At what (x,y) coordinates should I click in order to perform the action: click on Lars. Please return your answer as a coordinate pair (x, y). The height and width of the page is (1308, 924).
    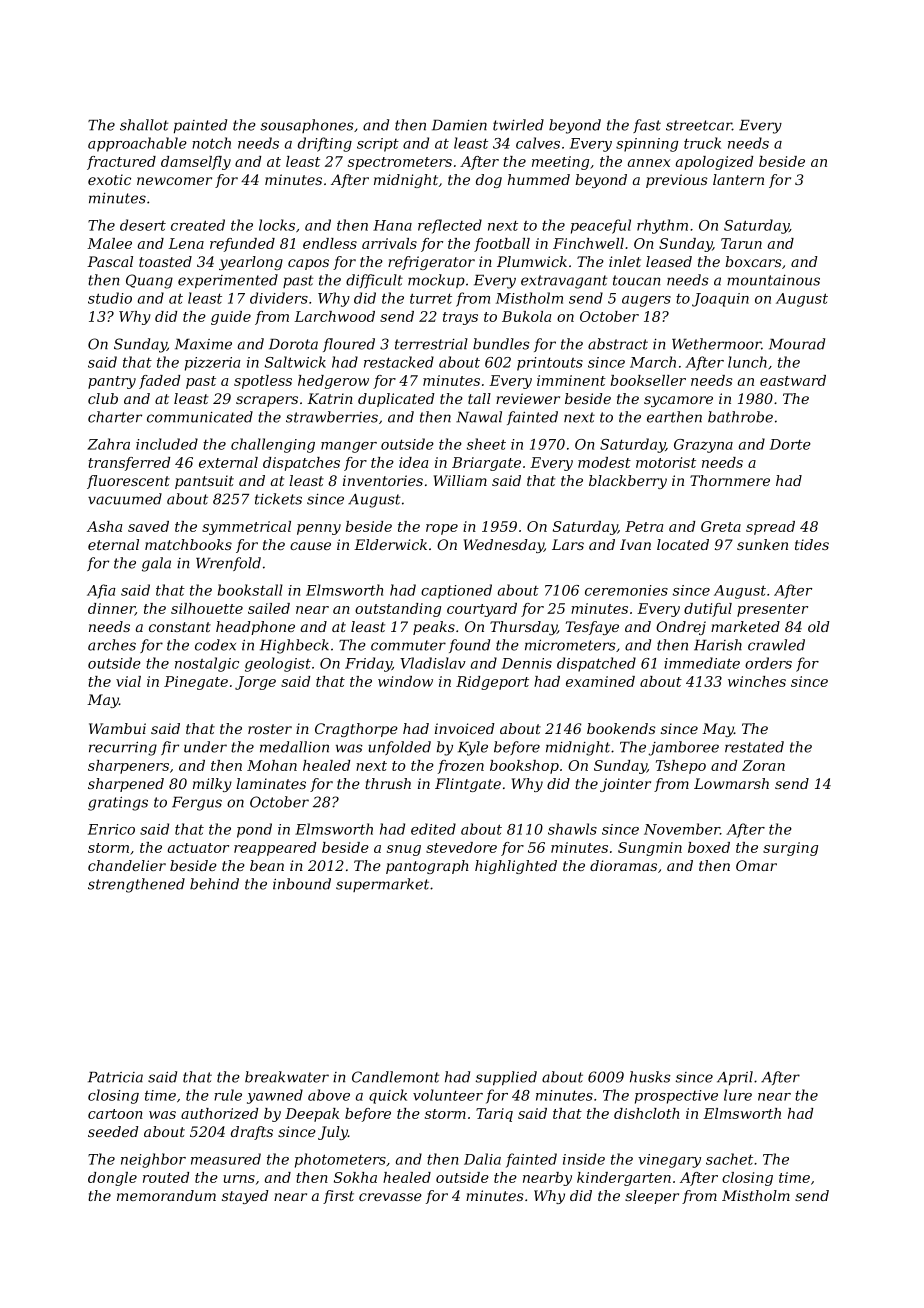
    Looking at the image, I should click on (568, 544).
